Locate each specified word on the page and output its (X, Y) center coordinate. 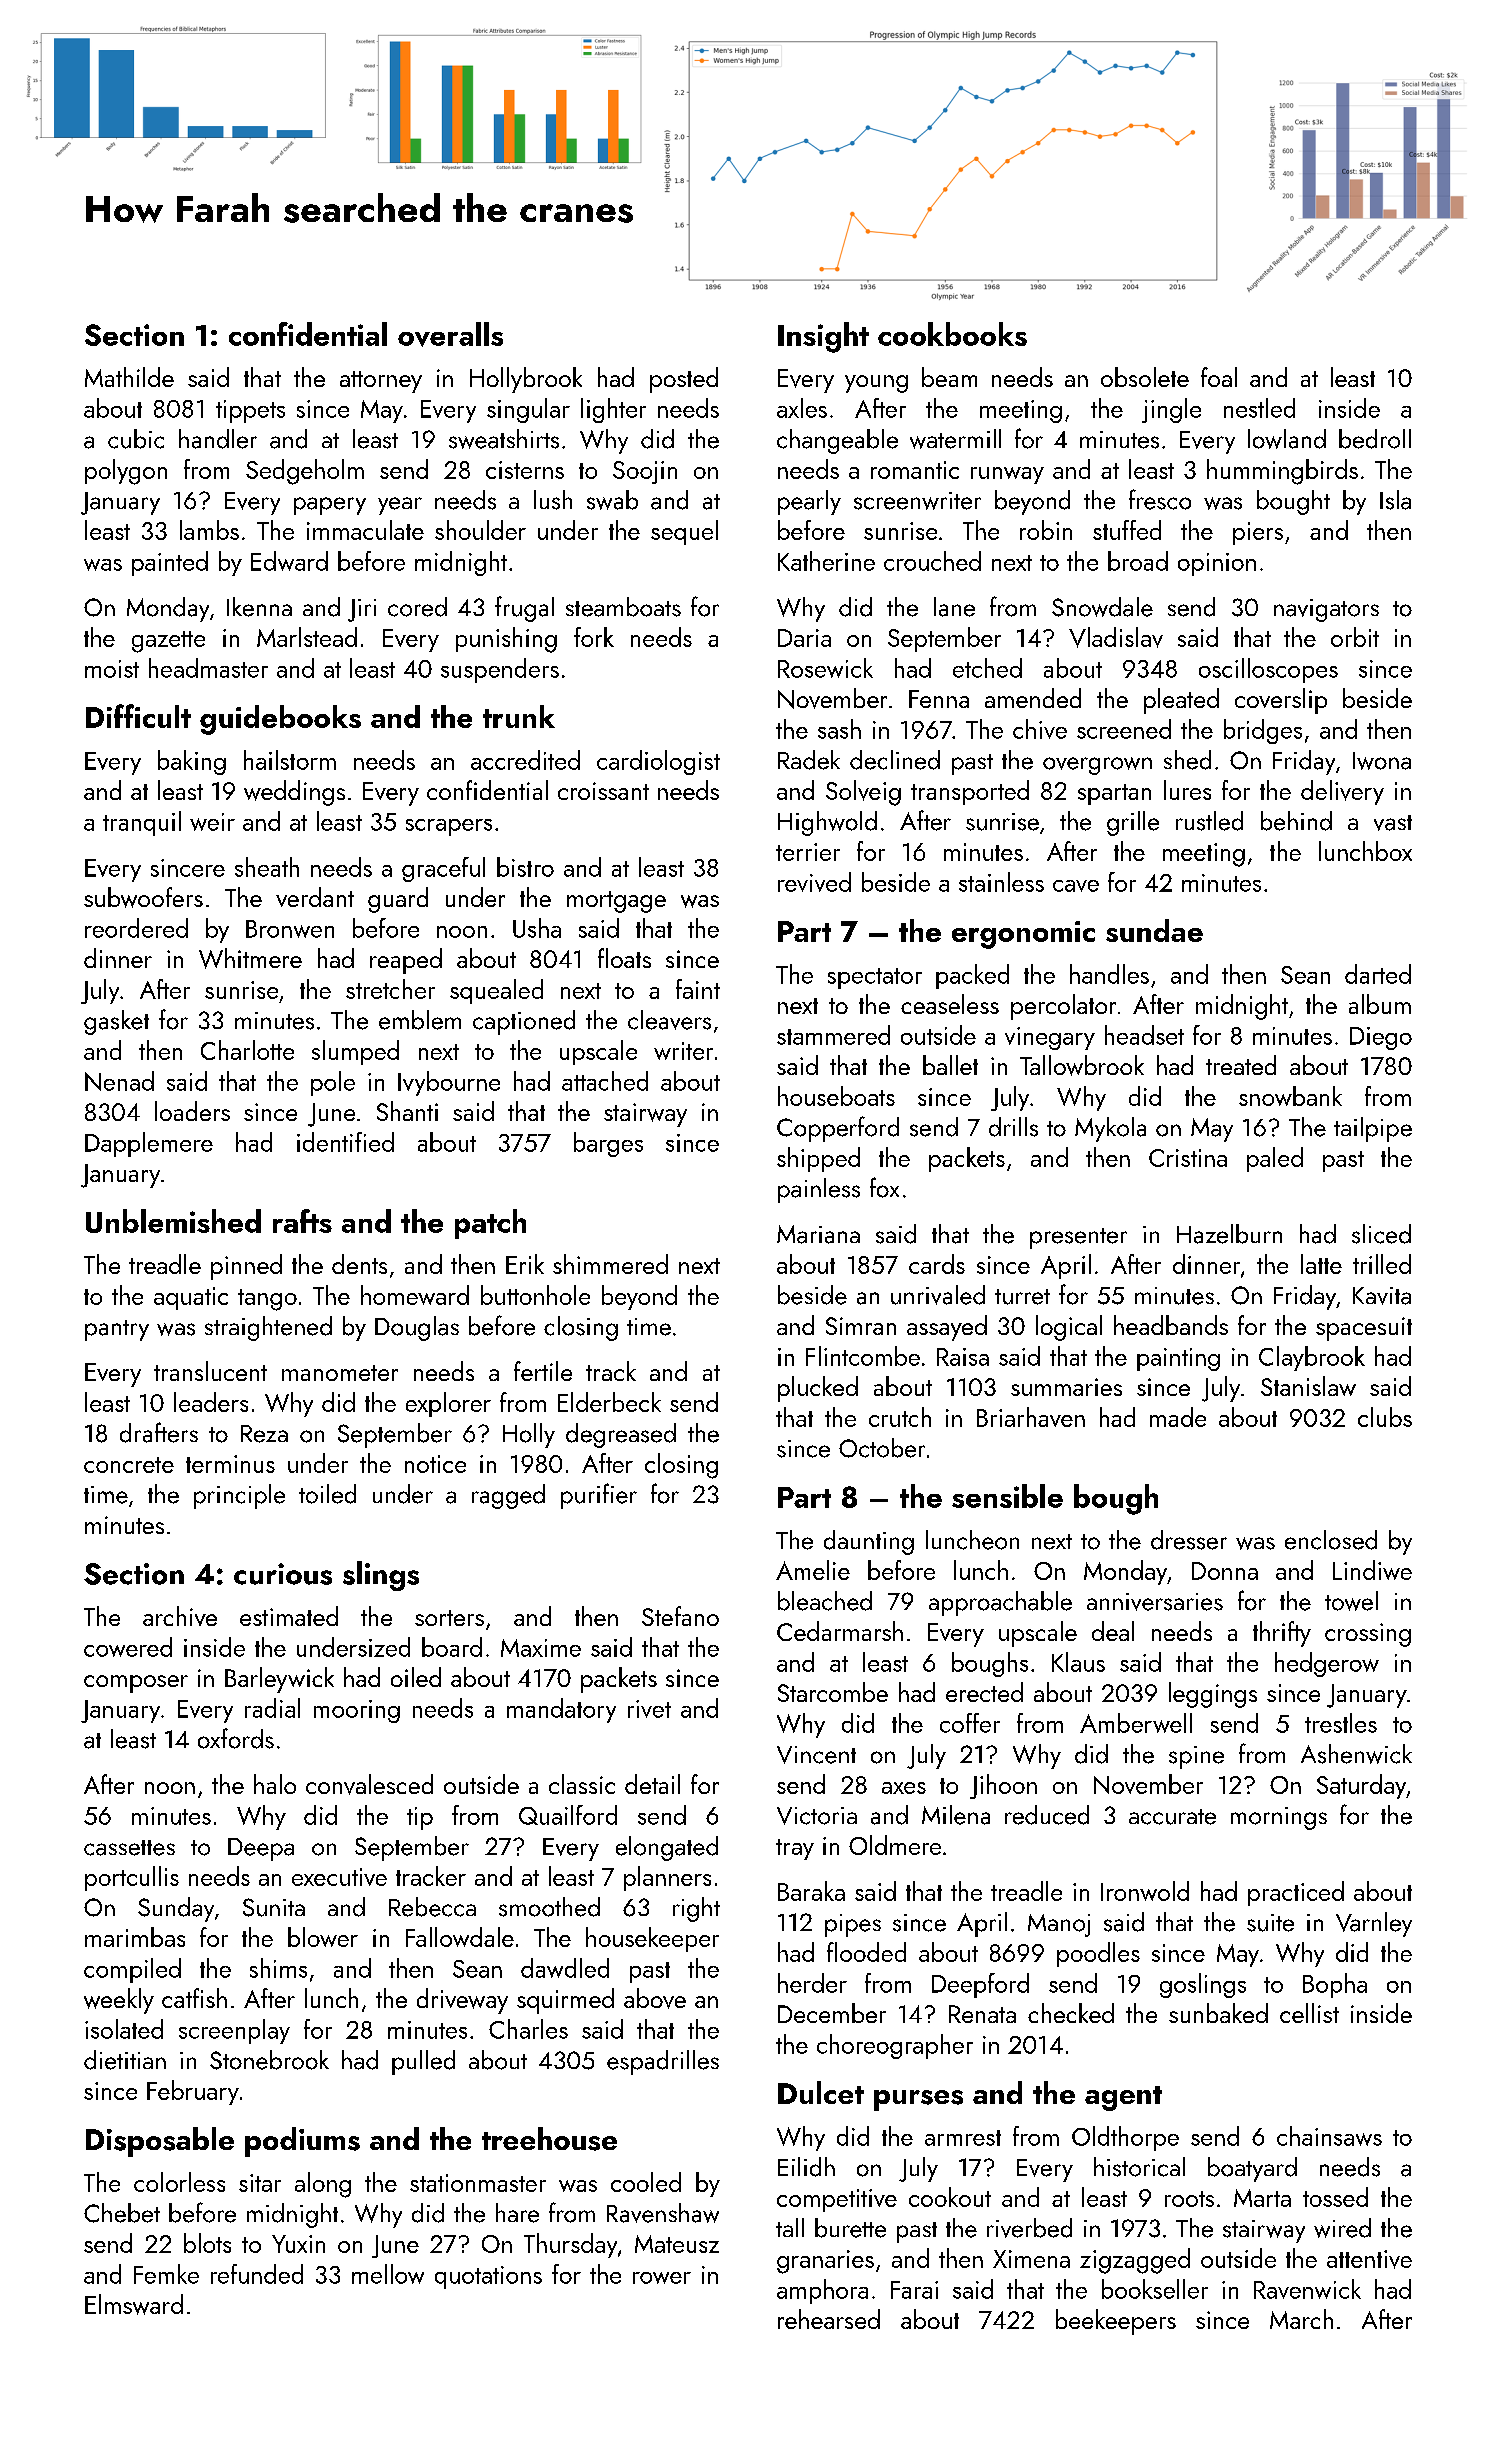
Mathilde (129, 377)
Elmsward (134, 2304)
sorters (449, 1618)
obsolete (1145, 377)
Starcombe (833, 1692)
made (1178, 1417)
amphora (822, 2291)
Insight (823, 337)
